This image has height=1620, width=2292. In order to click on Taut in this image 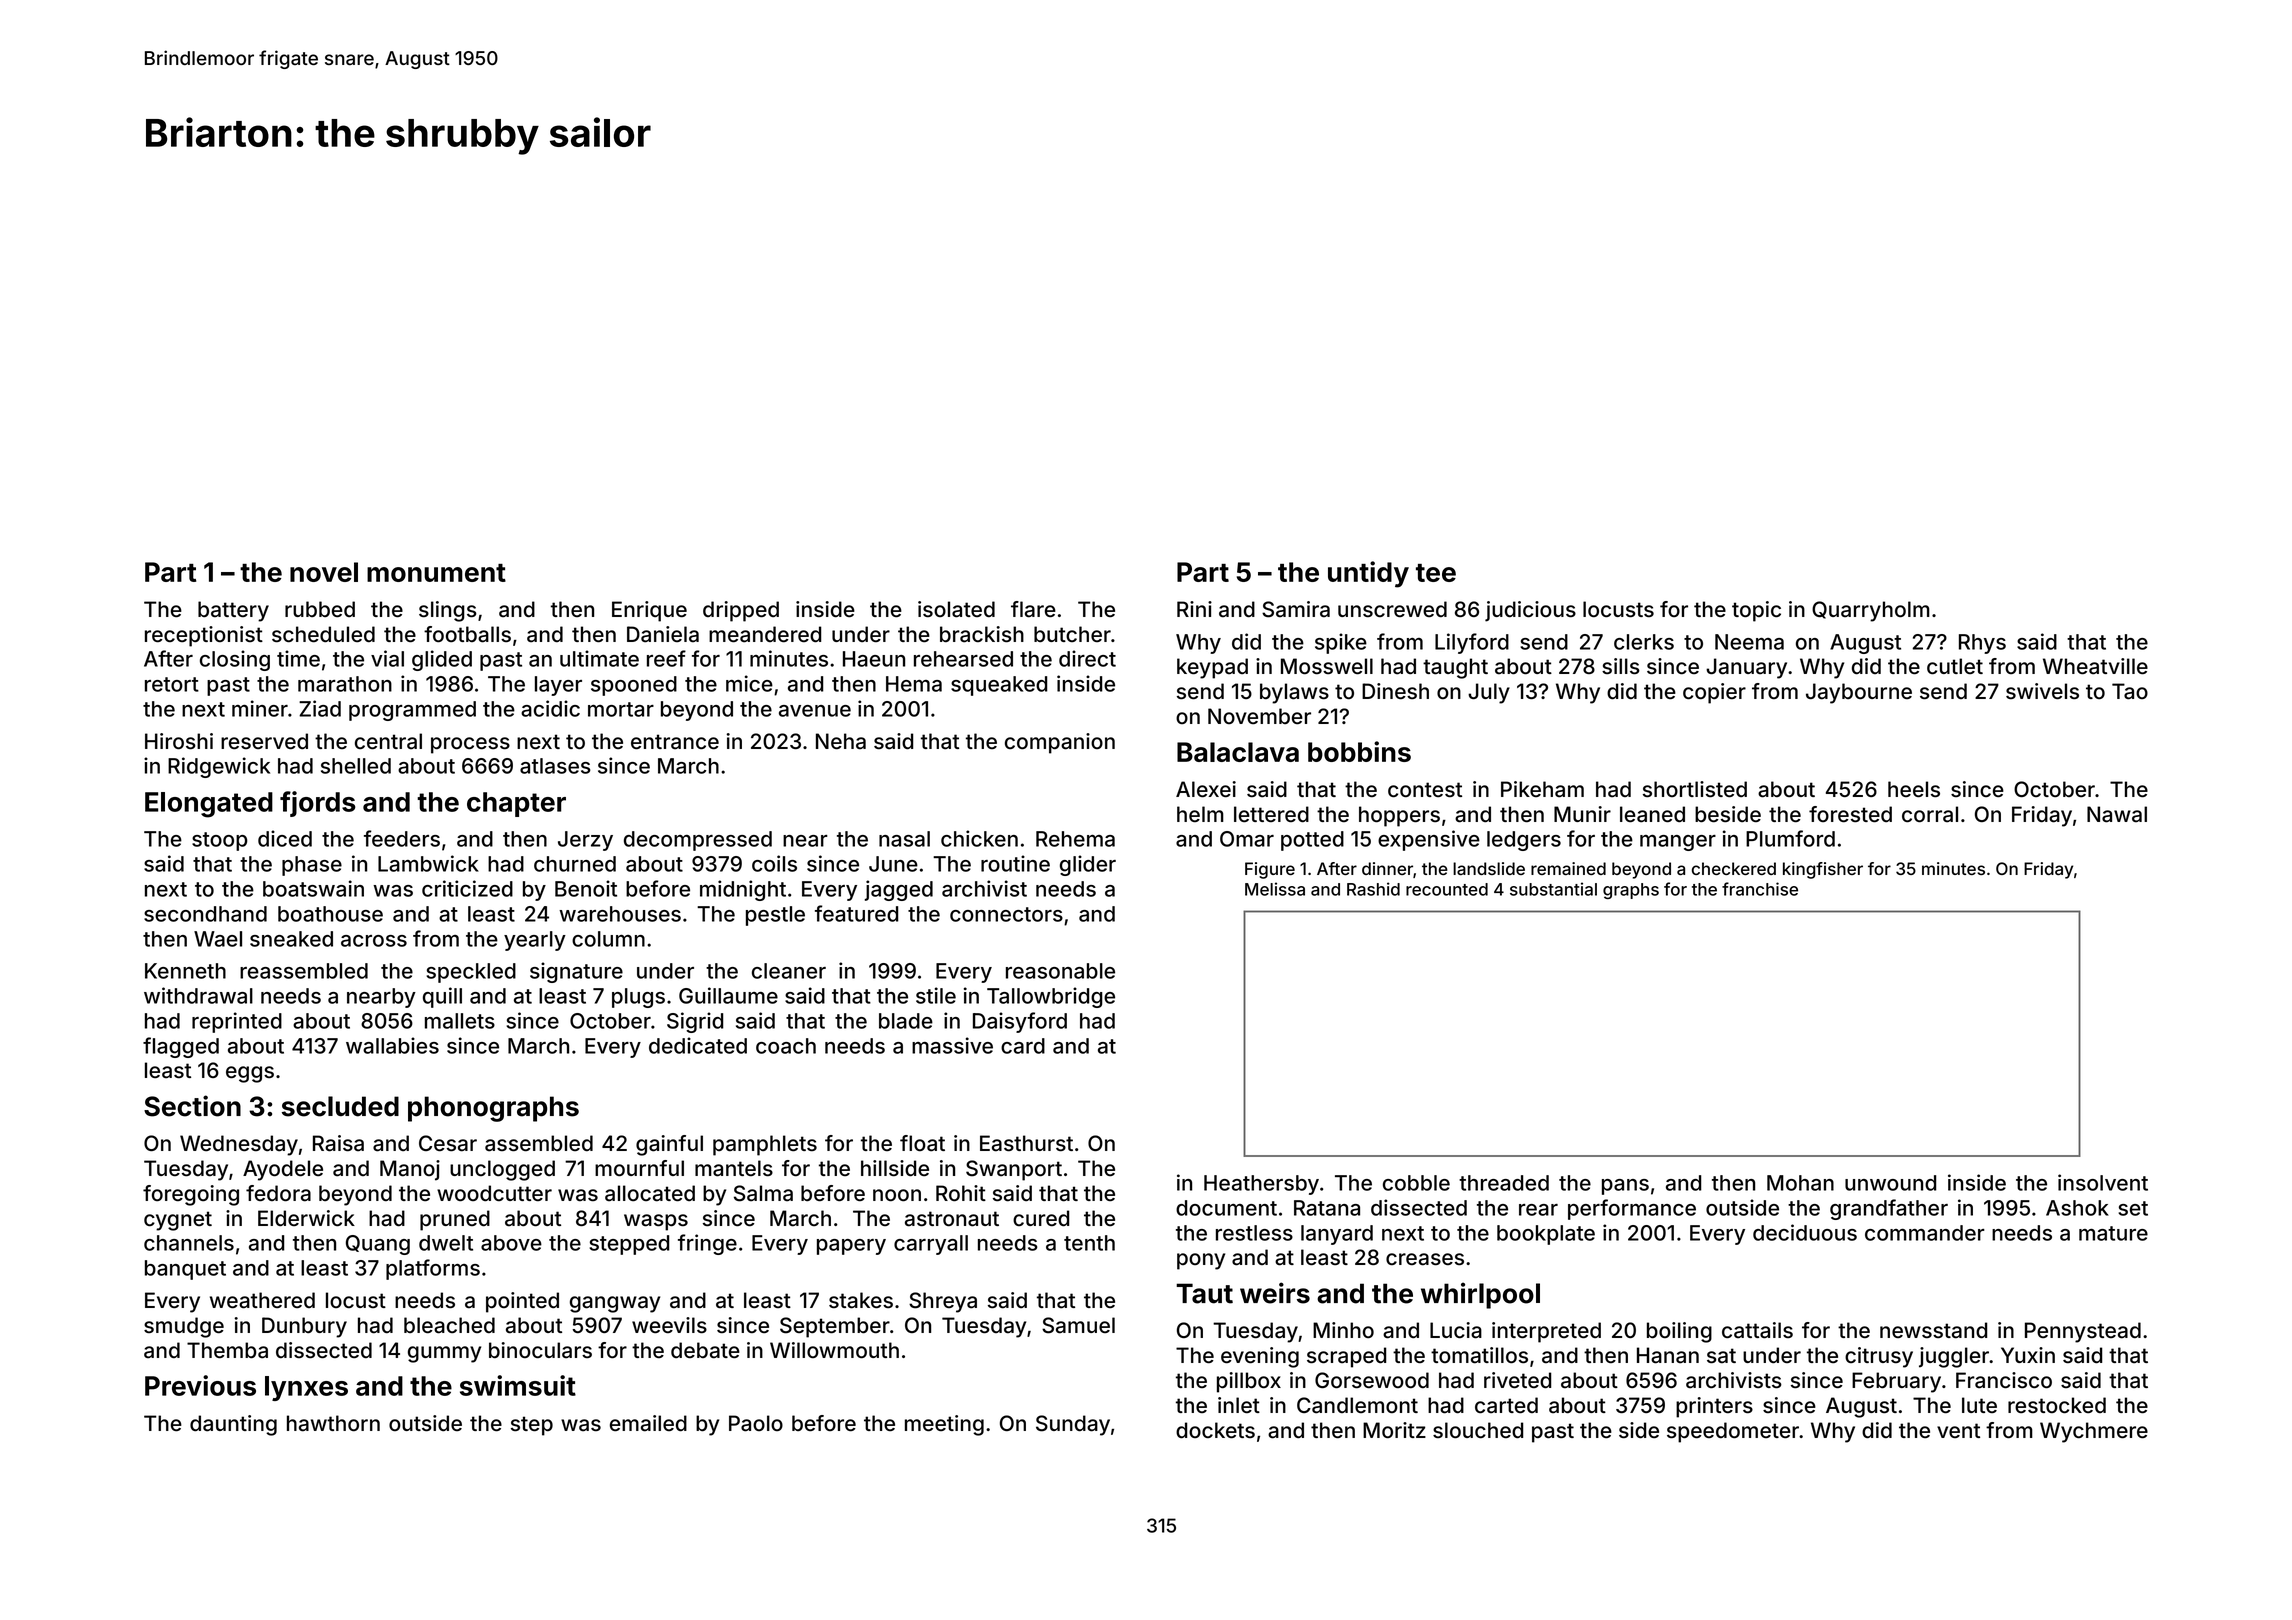, I will do `click(1204, 1293)`.
